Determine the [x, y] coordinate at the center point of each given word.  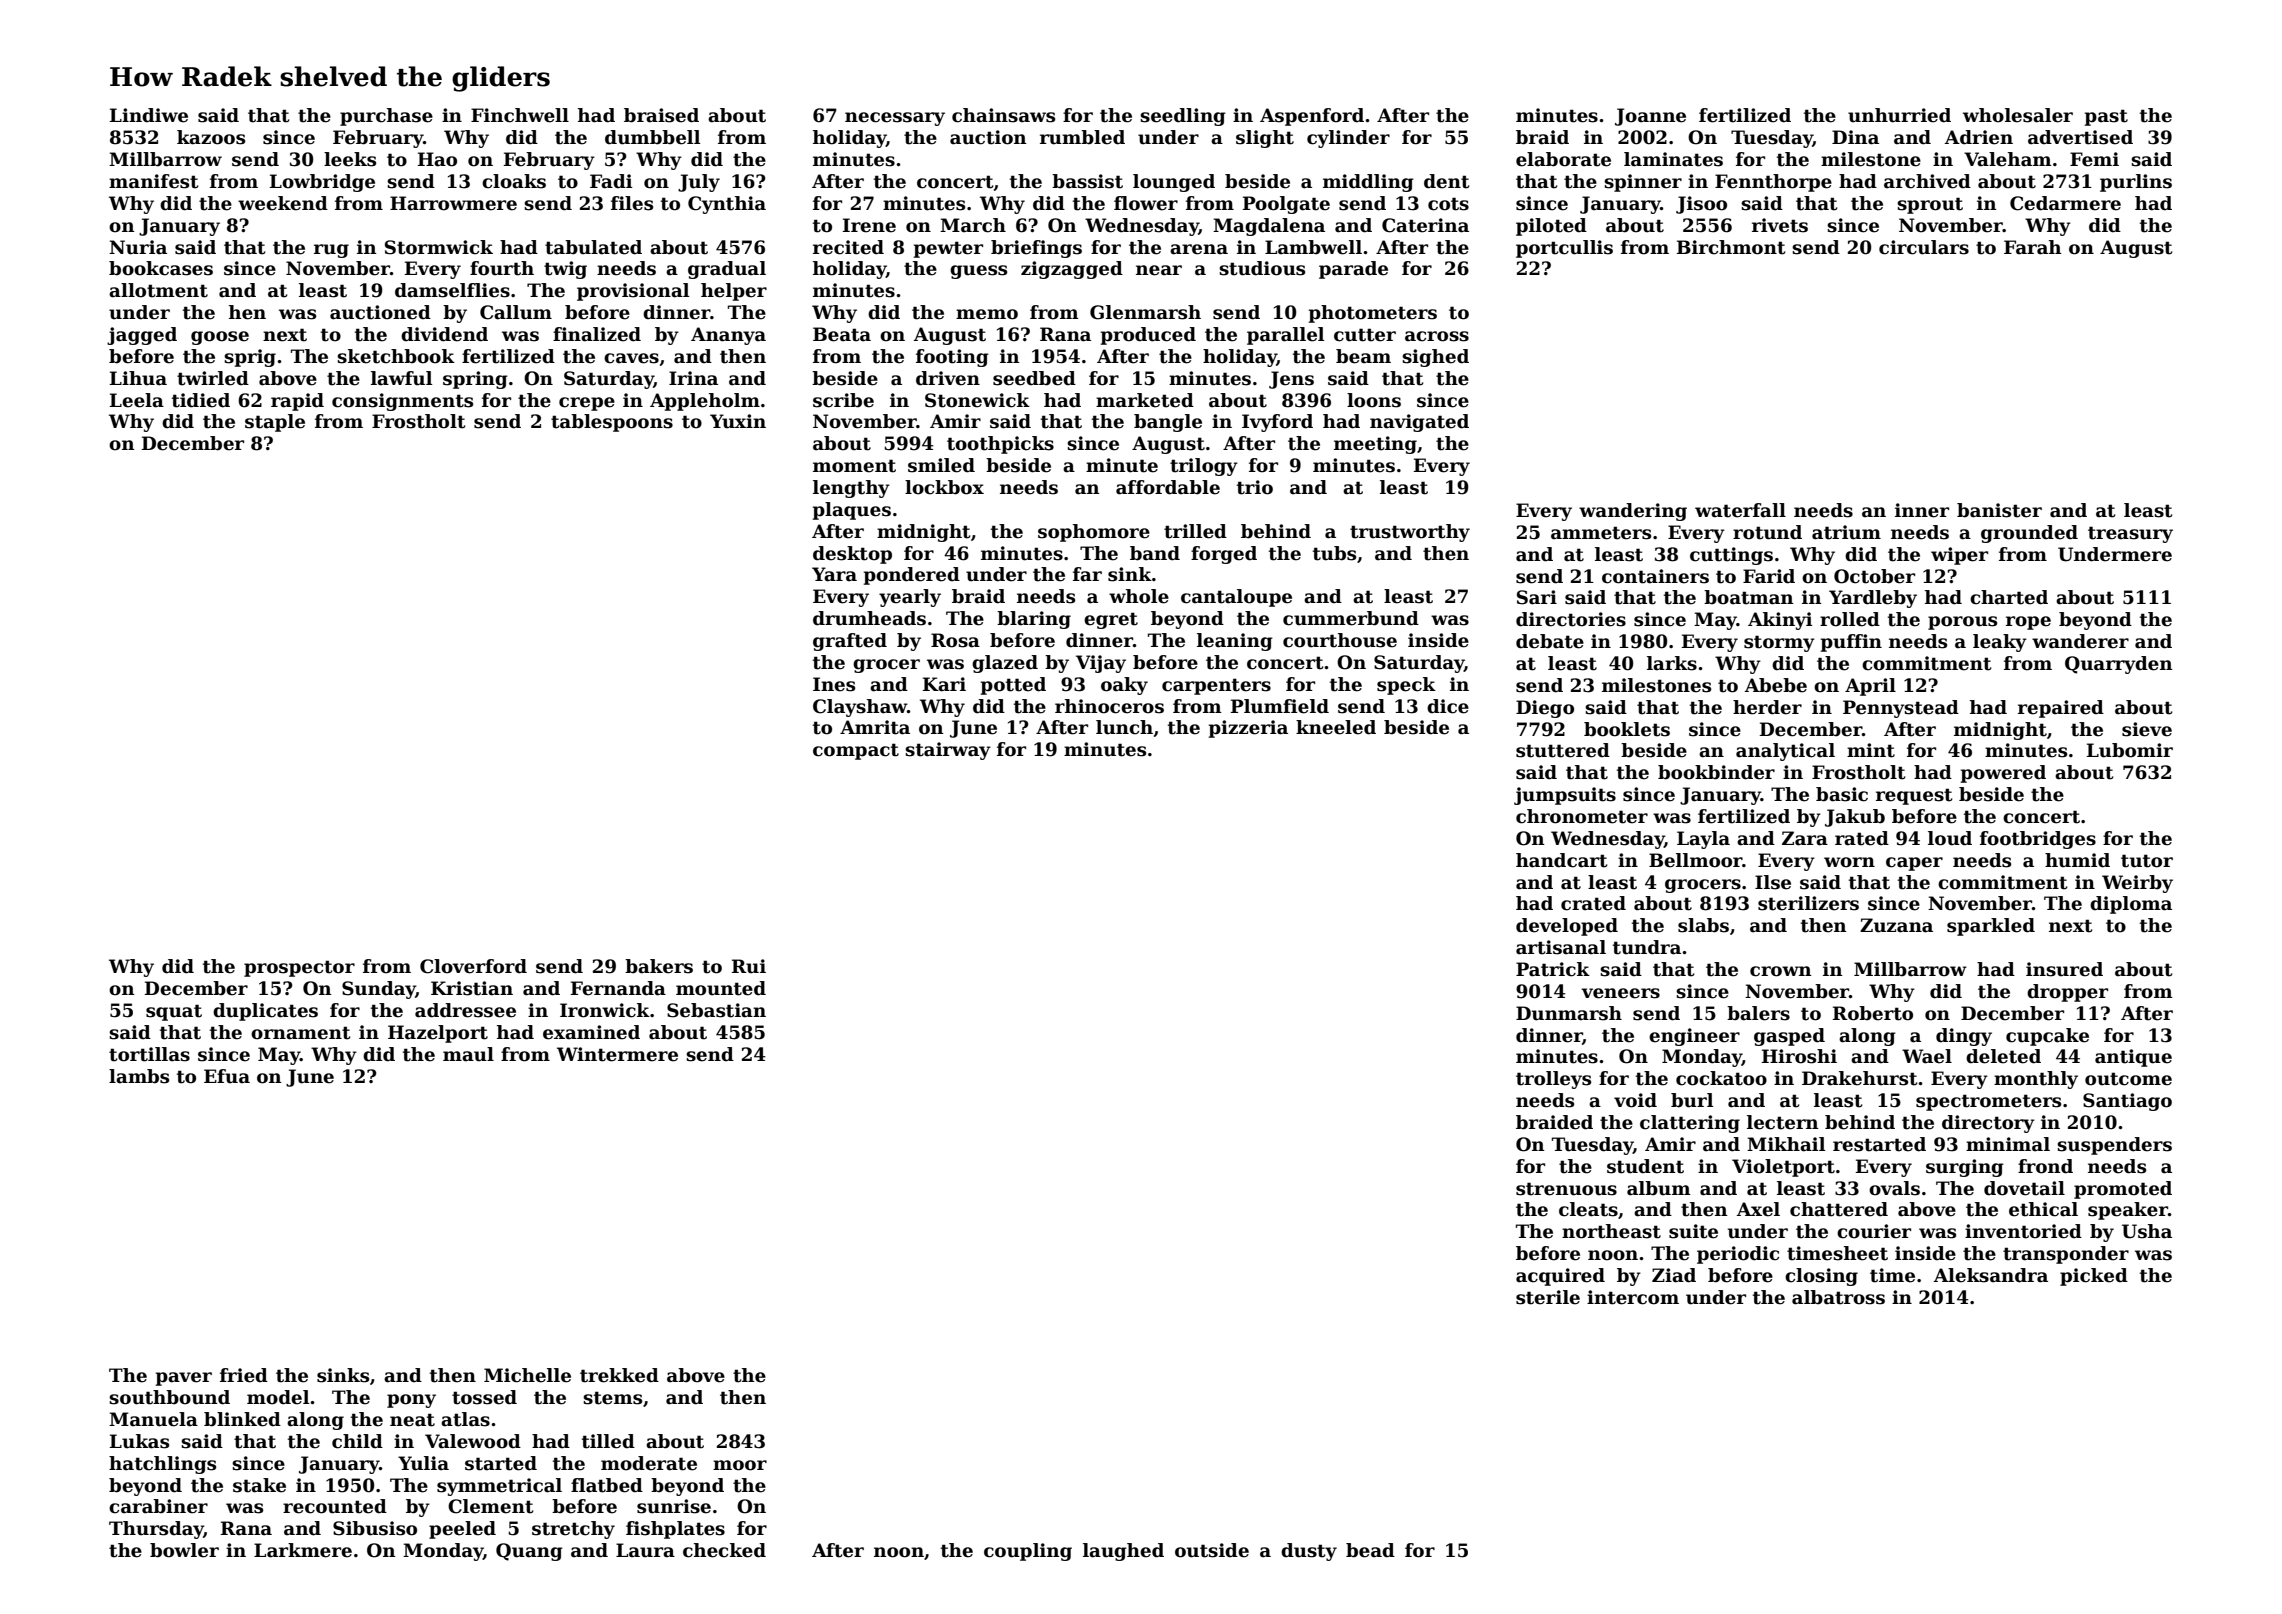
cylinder [1348, 139]
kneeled [1336, 727]
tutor [2147, 861]
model [278, 1397]
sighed [1435, 358]
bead [1370, 1550]
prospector [299, 968]
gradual [727, 270]
